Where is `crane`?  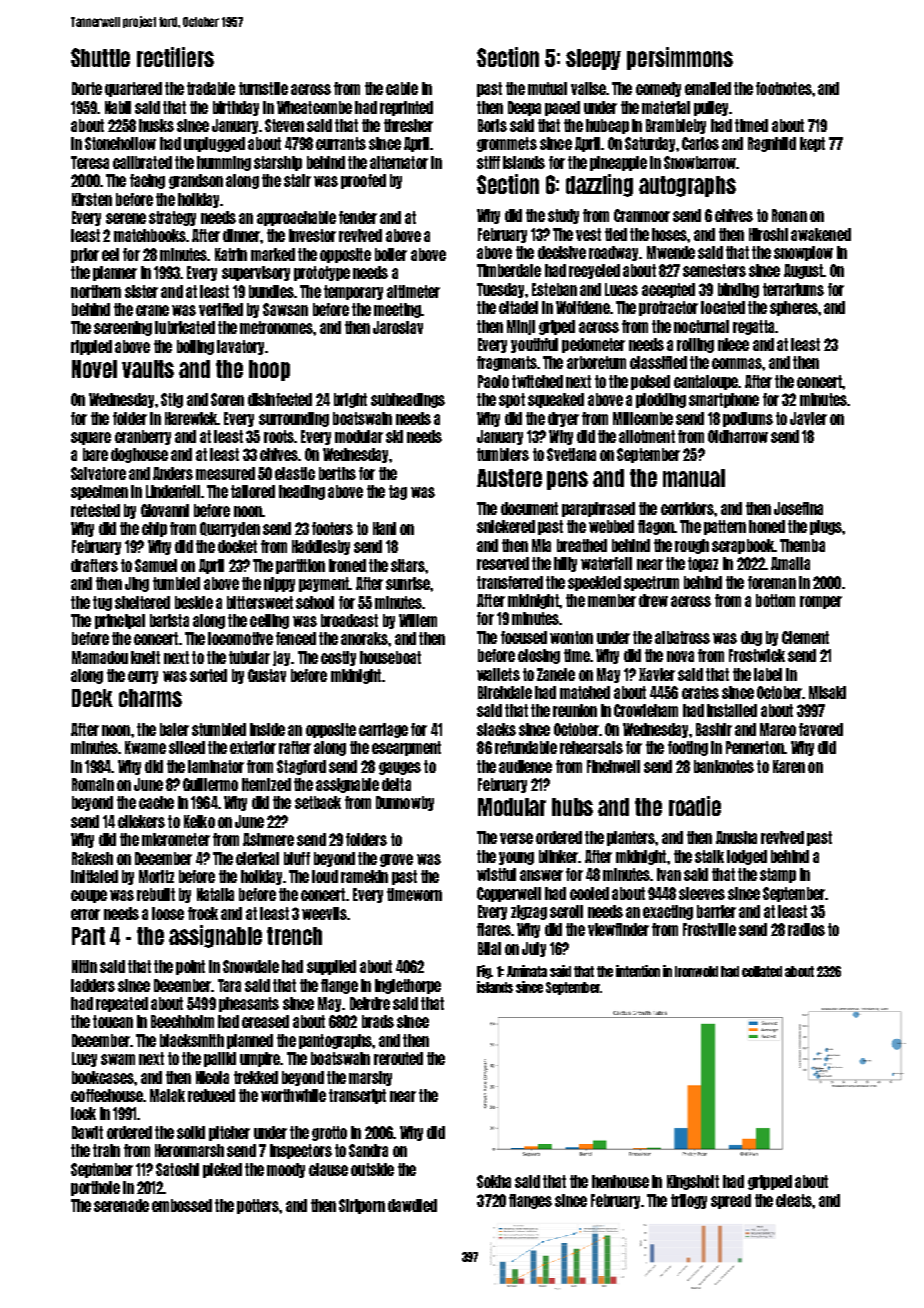
crane is located at coordinates (152, 310).
